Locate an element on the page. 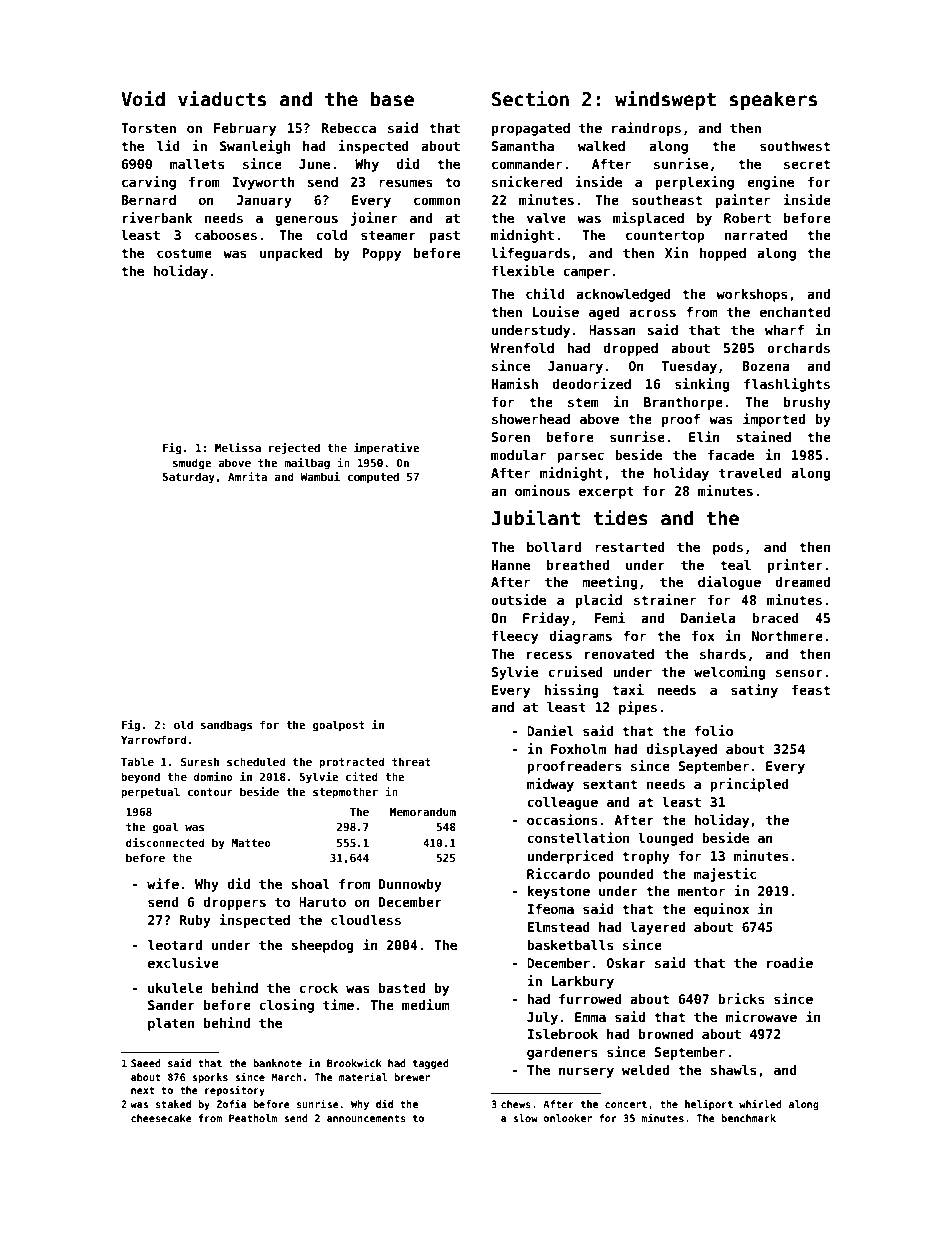 The height and width of the document is (1233, 952). speakers is located at coordinates (773, 100).
